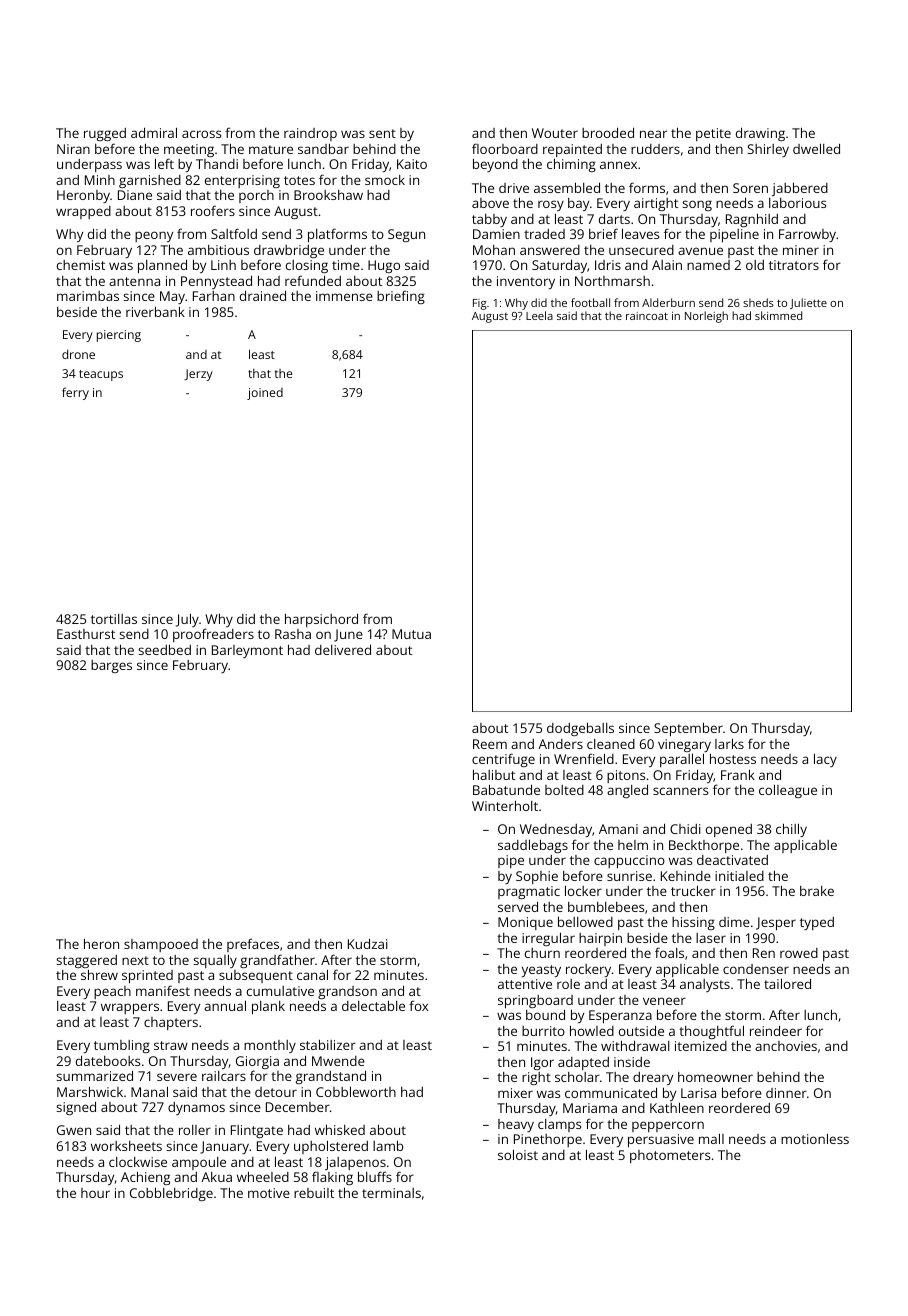  Describe the element at coordinates (800, 189) in the screenshot. I see `jabbered` at that location.
